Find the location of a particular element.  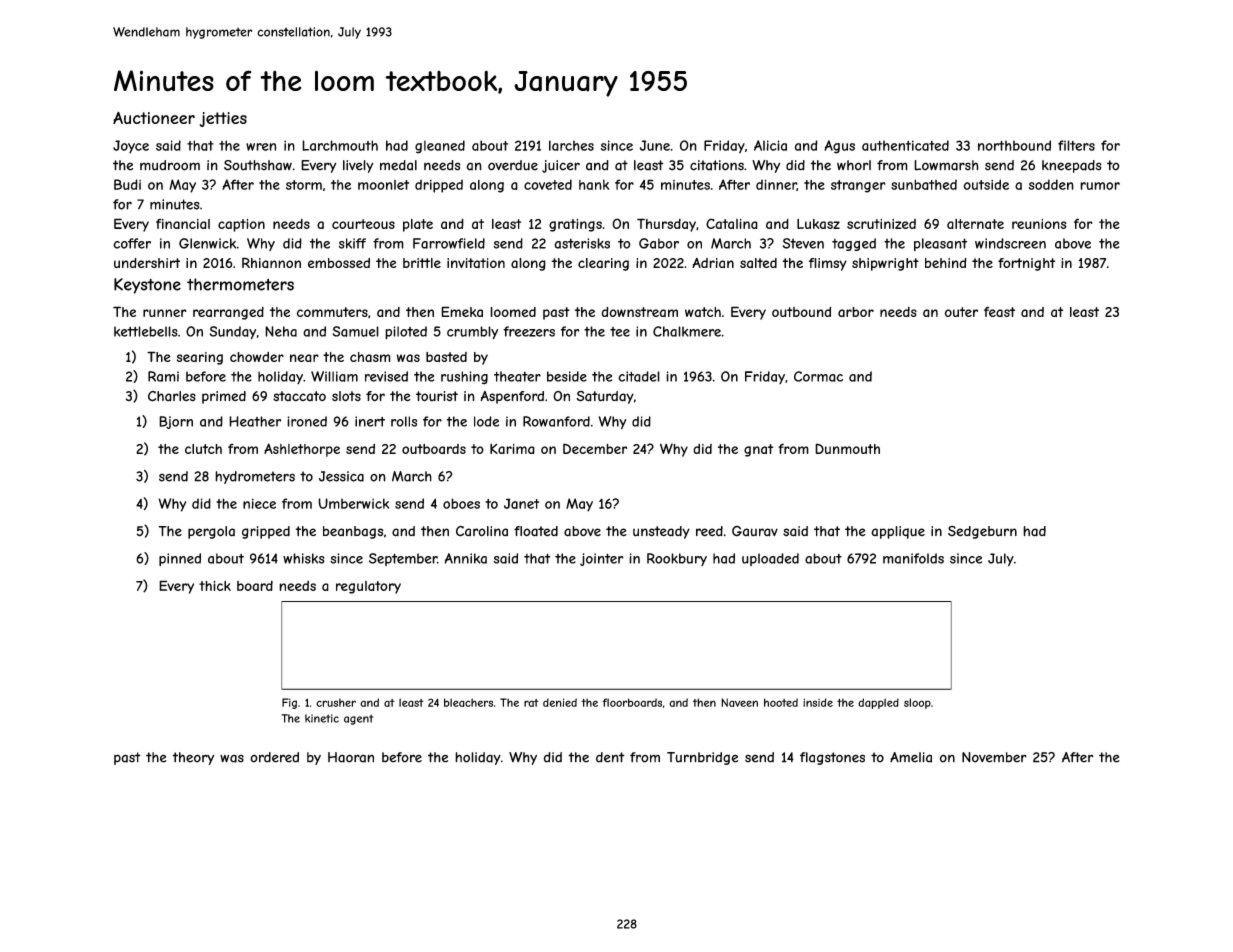

larches is located at coordinates (571, 145).
